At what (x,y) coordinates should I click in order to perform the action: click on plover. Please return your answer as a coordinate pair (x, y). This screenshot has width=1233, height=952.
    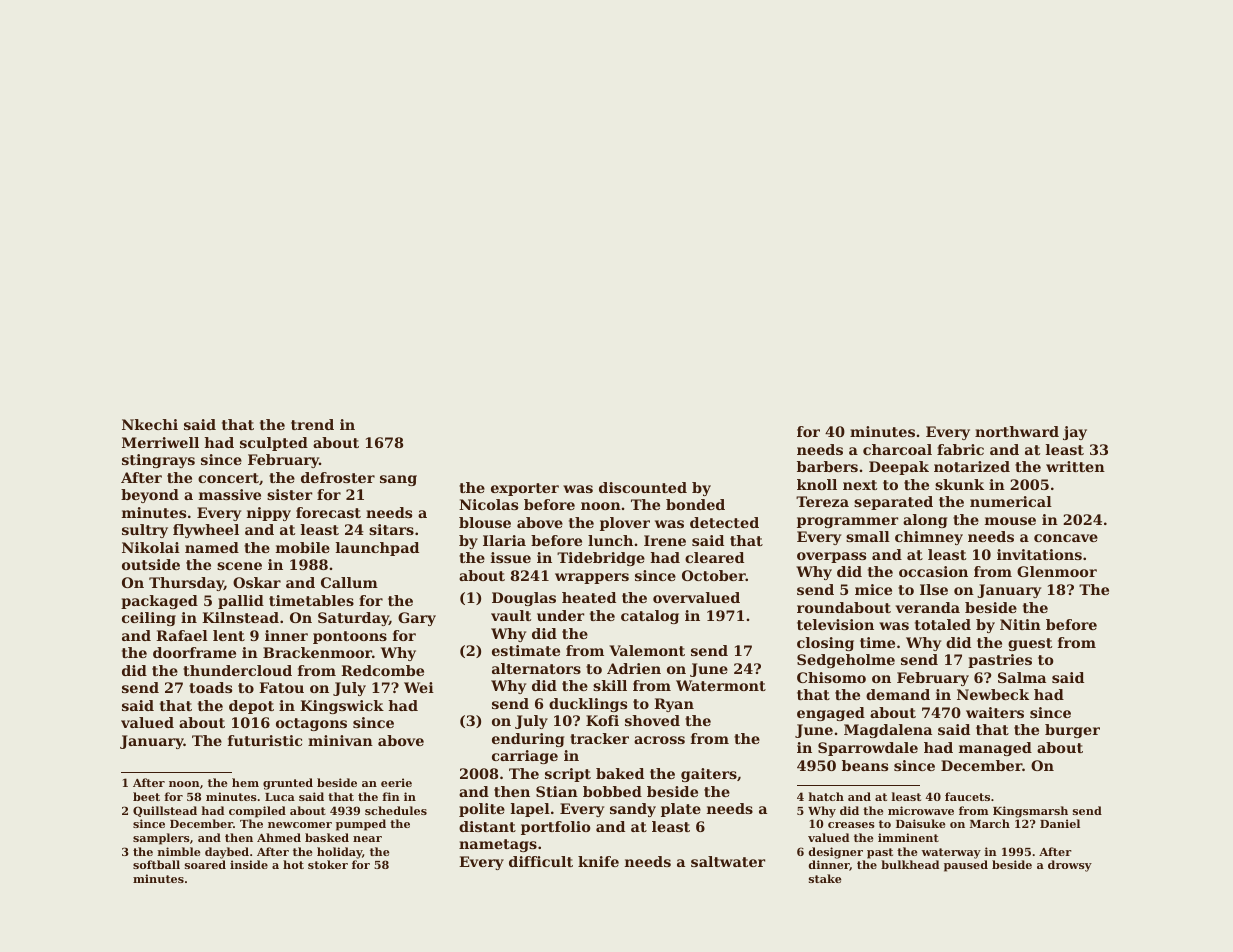
    Looking at the image, I should click on (625, 524).
